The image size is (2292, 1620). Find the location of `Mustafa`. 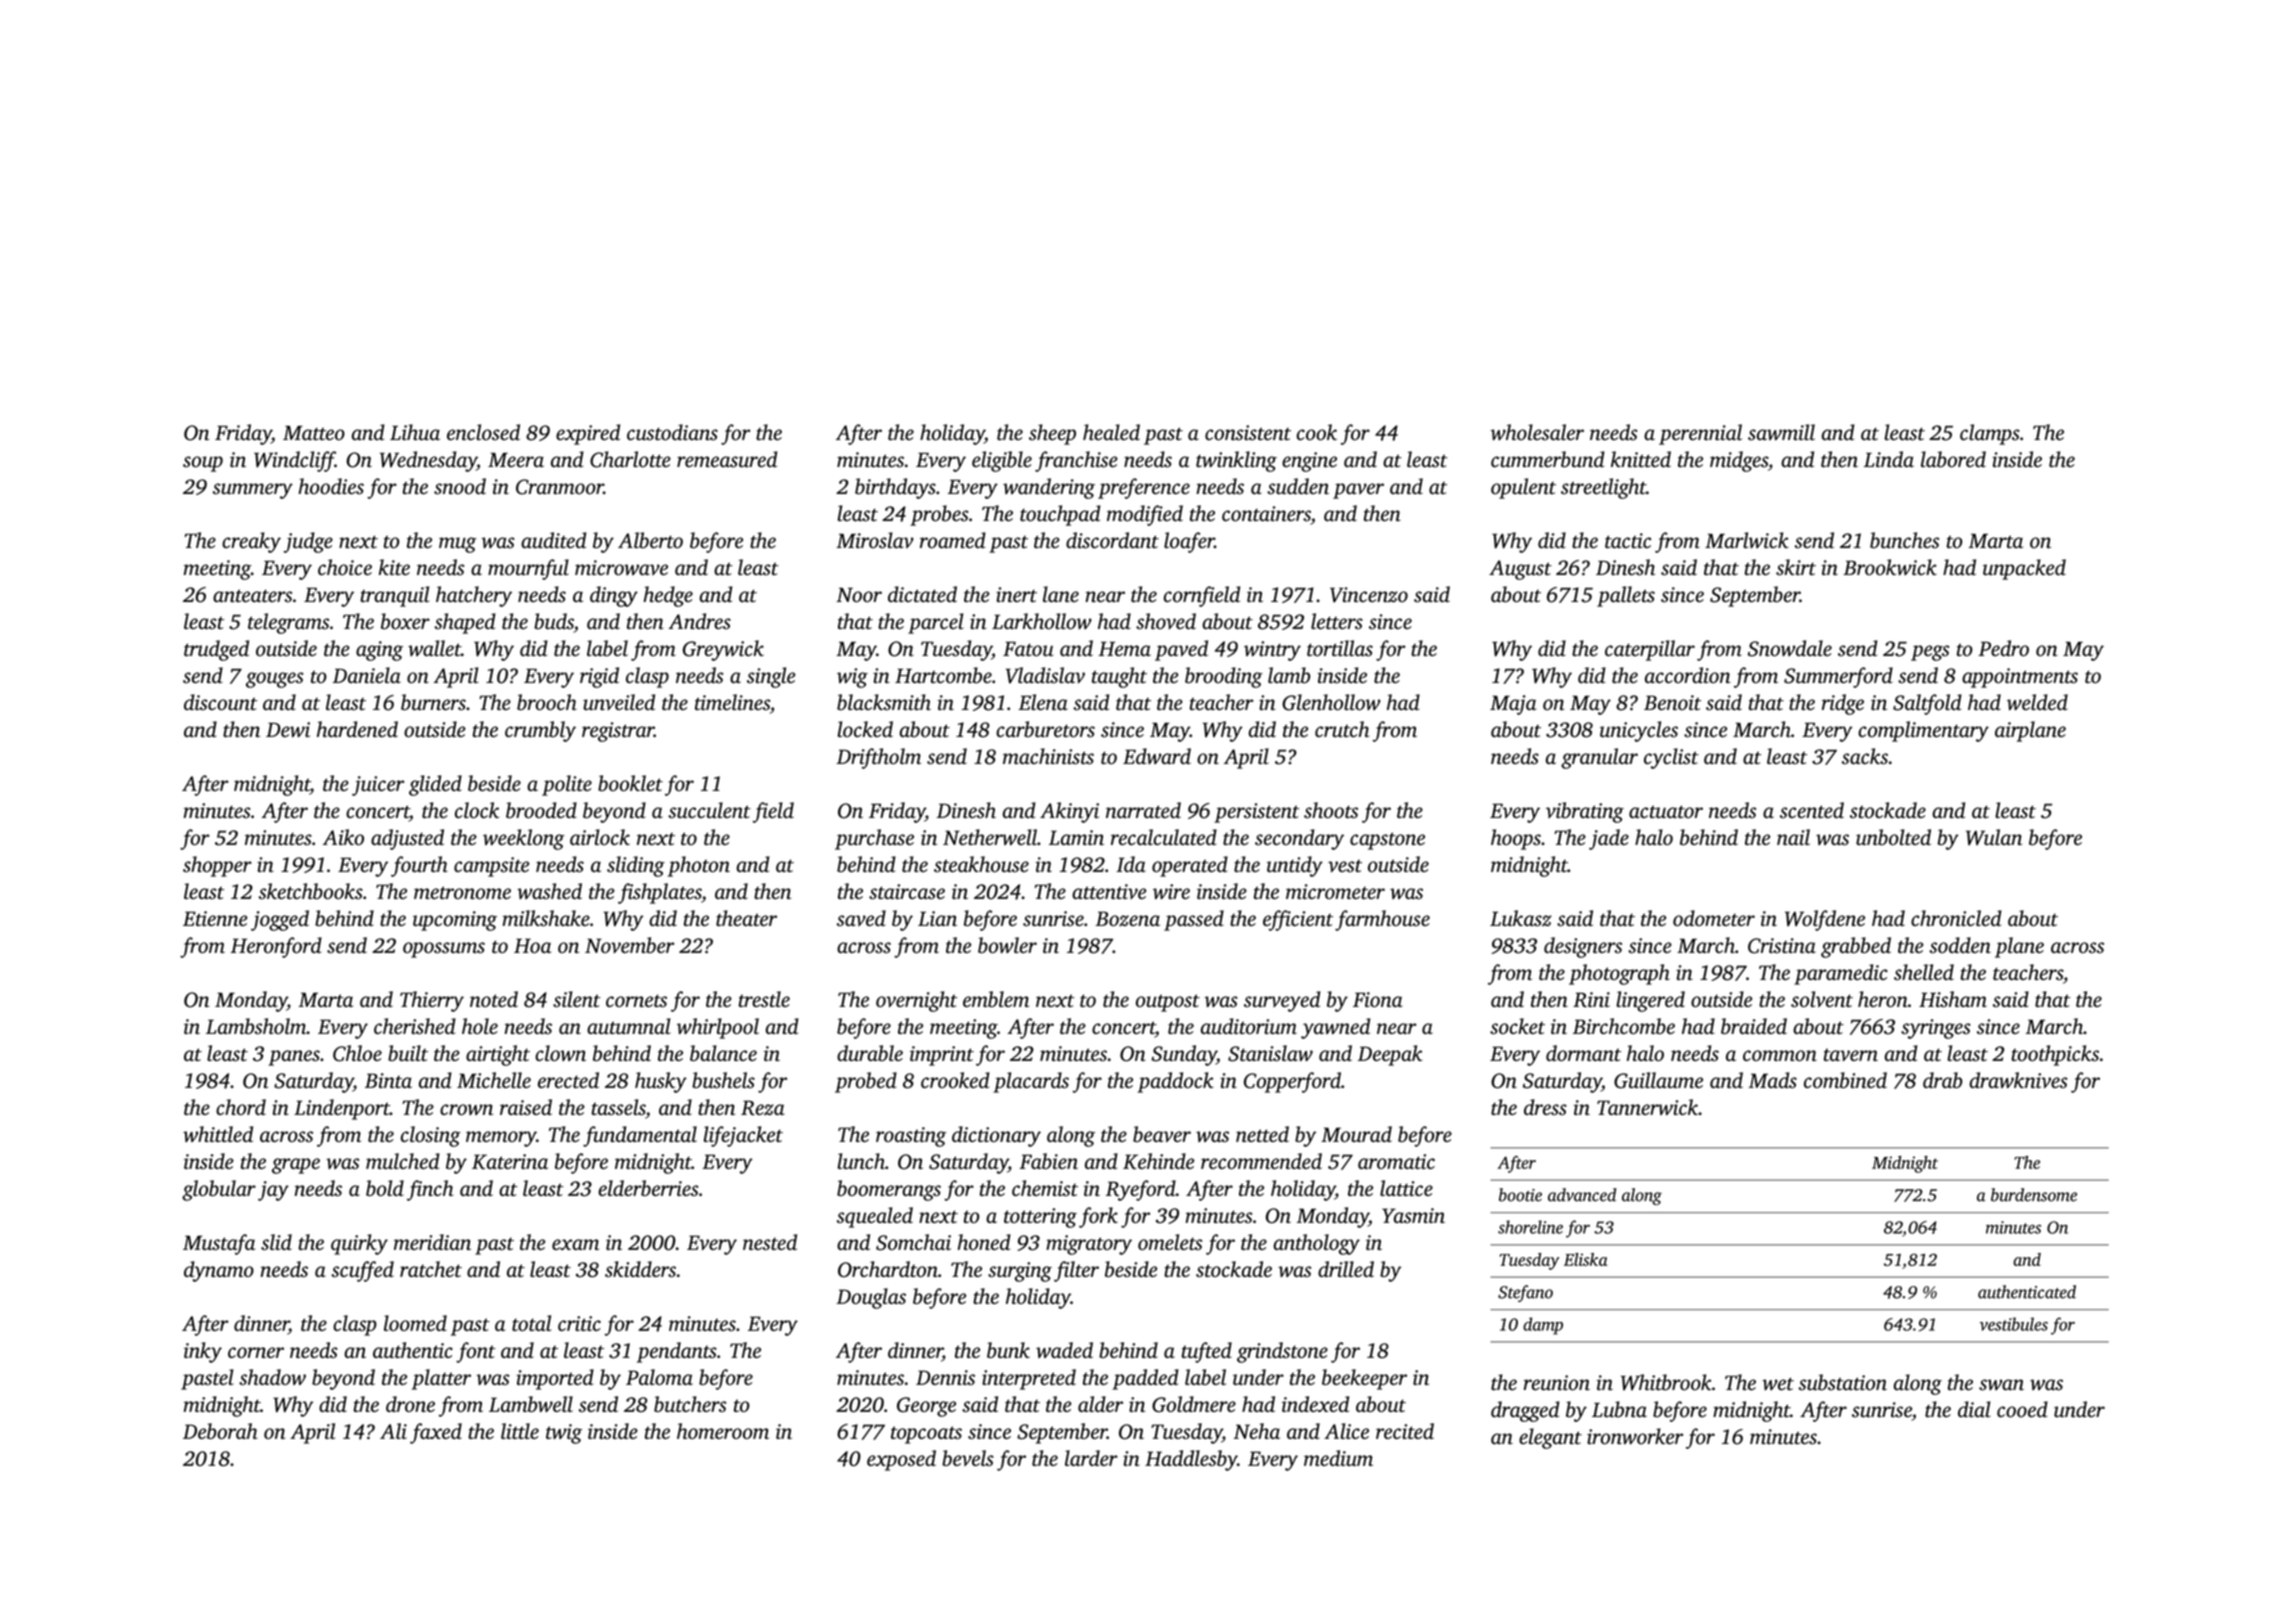

Mustafa is located at coordinates (219, 1244).
